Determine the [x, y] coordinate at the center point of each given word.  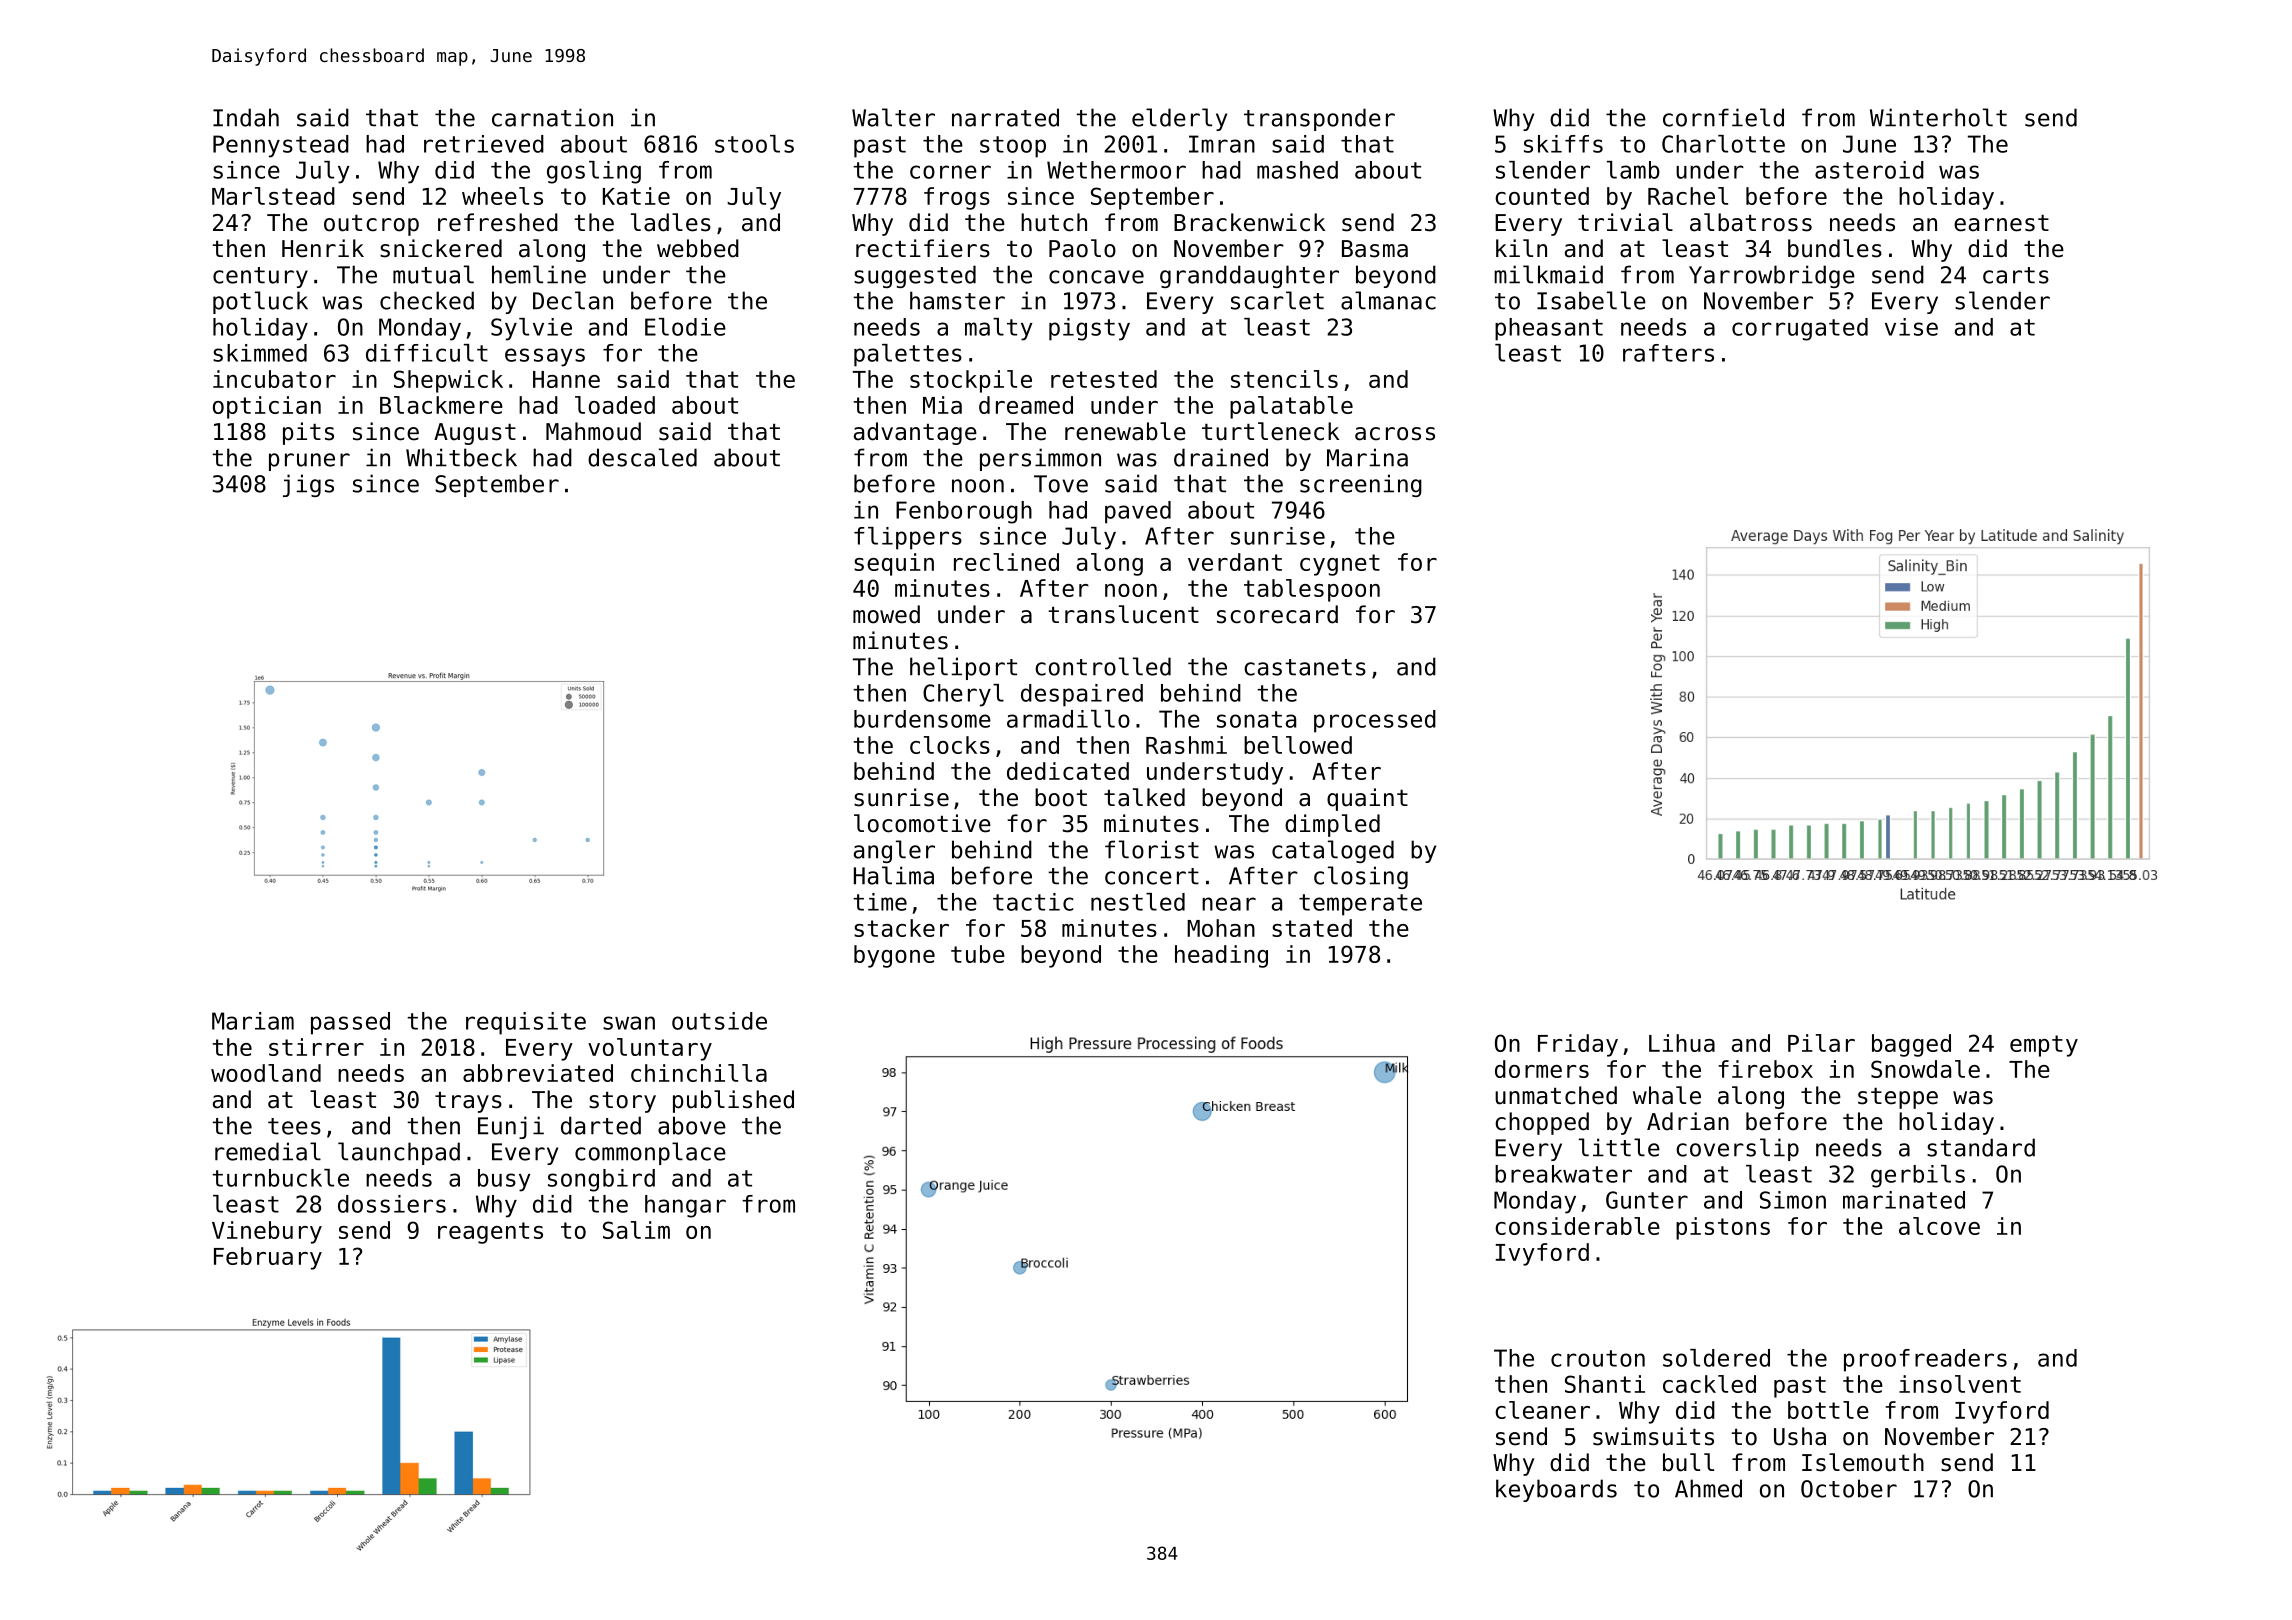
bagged [1911, 1045]
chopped [1542, 1123]
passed [350, 1023]
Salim [636, 1230]
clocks [950, 745]
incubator [274, 379]
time [880, 902]
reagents [490, 1233]
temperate [1360, 905]
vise [1911, 327]
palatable [1291, 407]
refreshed [498, 222]
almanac [1388, 300]
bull [1688, 1462]
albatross [1751, 222]
